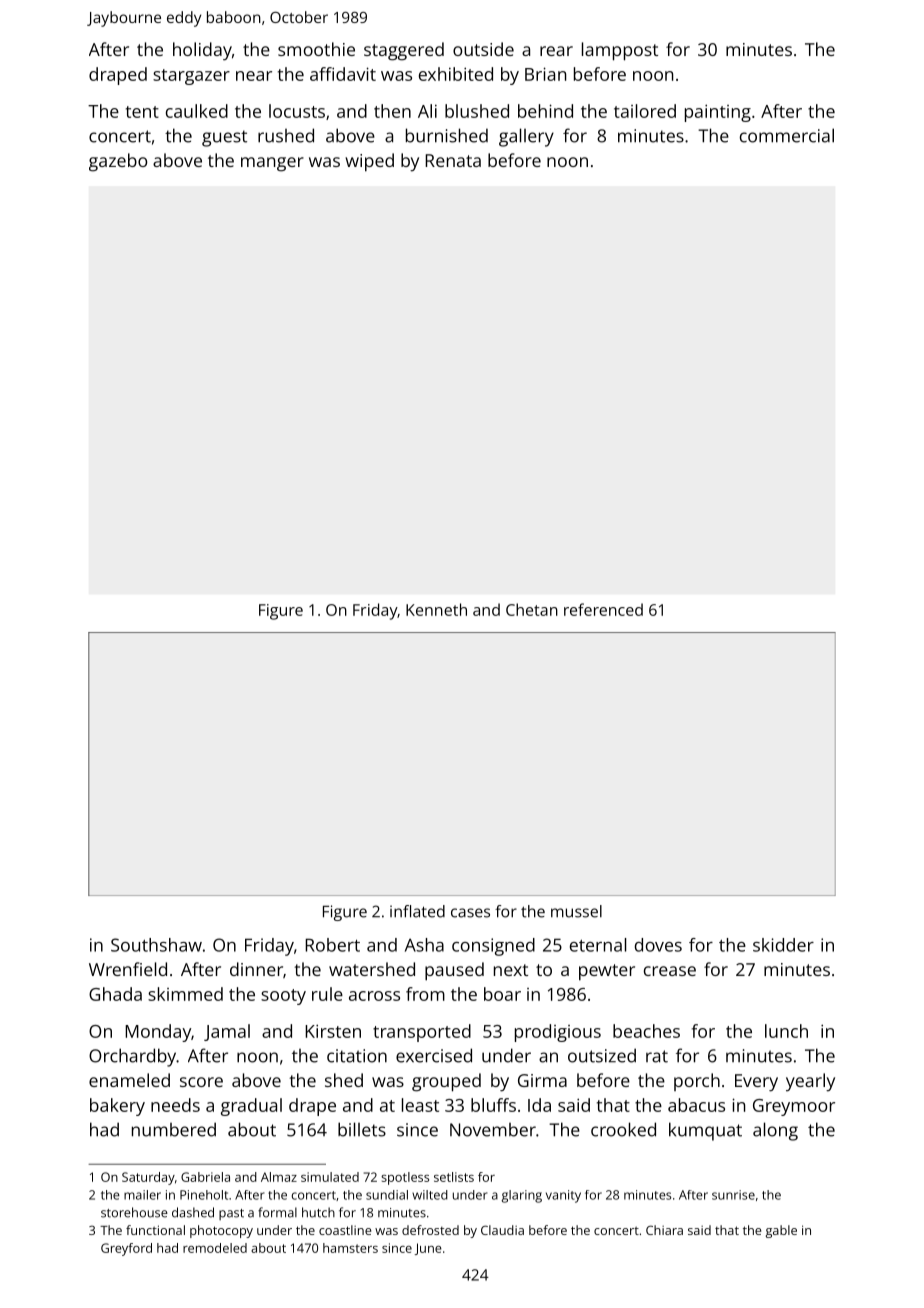 The width and height of the document is (924, 1308). What do you see at coordinates (205, 1177) in the document?
I see `Gabriela` at bounding box center [205, 1177].
